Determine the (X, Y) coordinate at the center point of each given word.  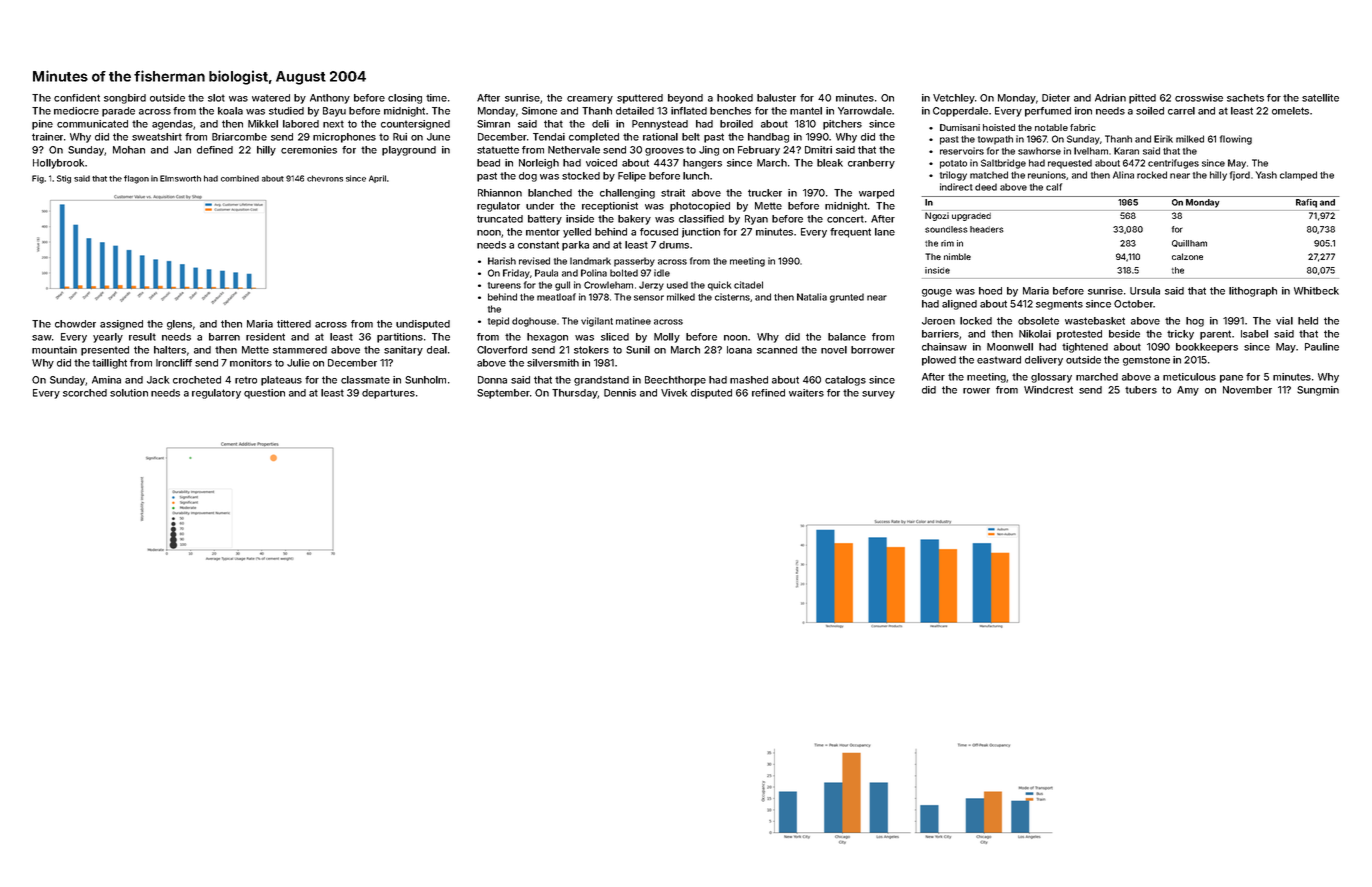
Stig (64, 179)
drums (674, 245)
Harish (502, 261)
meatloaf (556, 297)
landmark (590, 261)
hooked (735, 98)
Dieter (1056, 98)
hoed (990, 291)
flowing (1236, 140)
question (264, 394)
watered (271, 98)
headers (987, 229)
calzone (1187, 256)
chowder (75, 324)
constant (538, 245)
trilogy (953, 176)
